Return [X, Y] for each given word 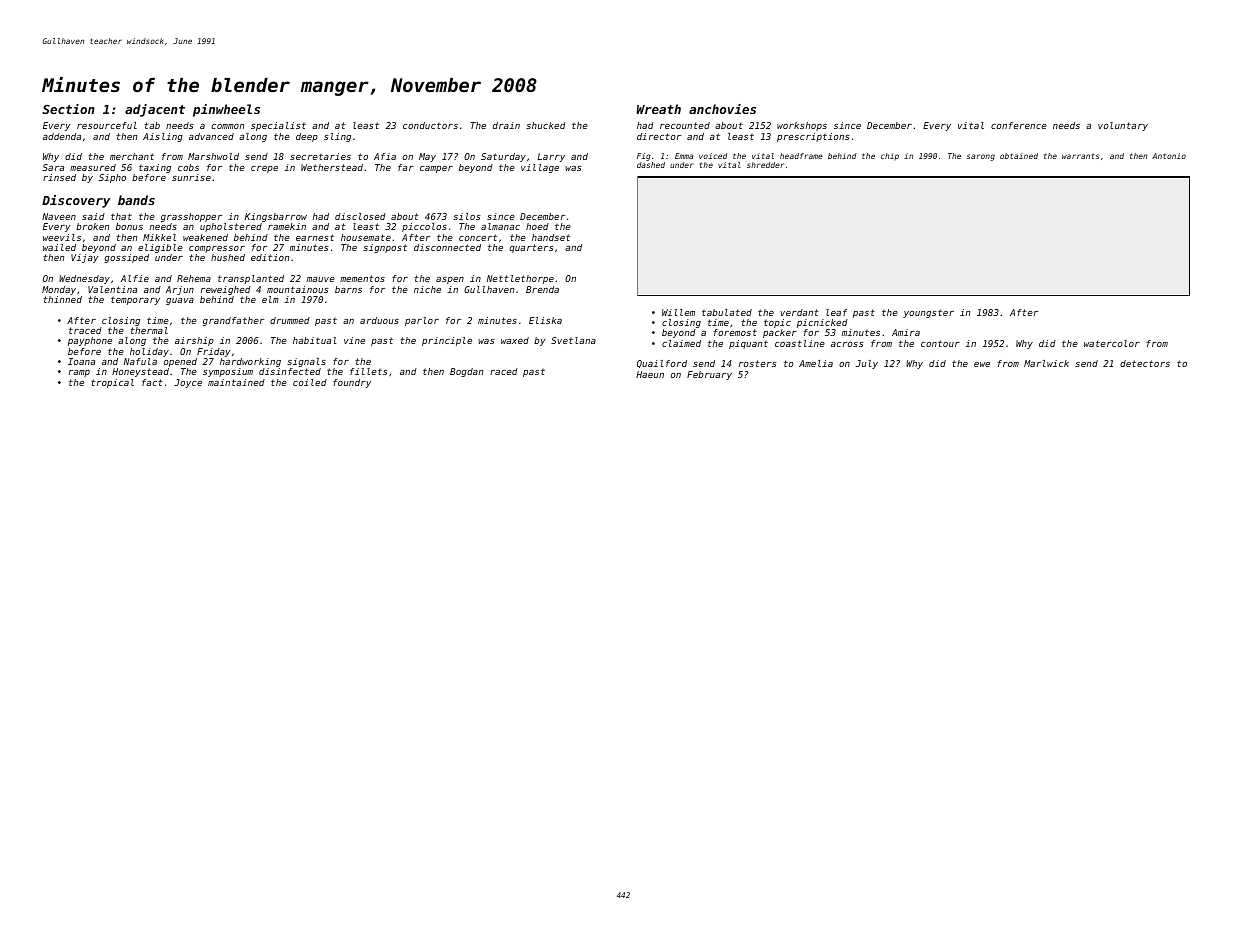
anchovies [722, 109]
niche [427, 289]
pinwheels [226, 110]
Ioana [81, 361]
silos [467, 216]
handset [551, 237]
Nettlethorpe [520, 279]
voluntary [1123, 126]
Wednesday [84, 279]
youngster [928, 313]
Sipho [112, 178]
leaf [836, 312]
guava [180, 301]
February [709, 375]
